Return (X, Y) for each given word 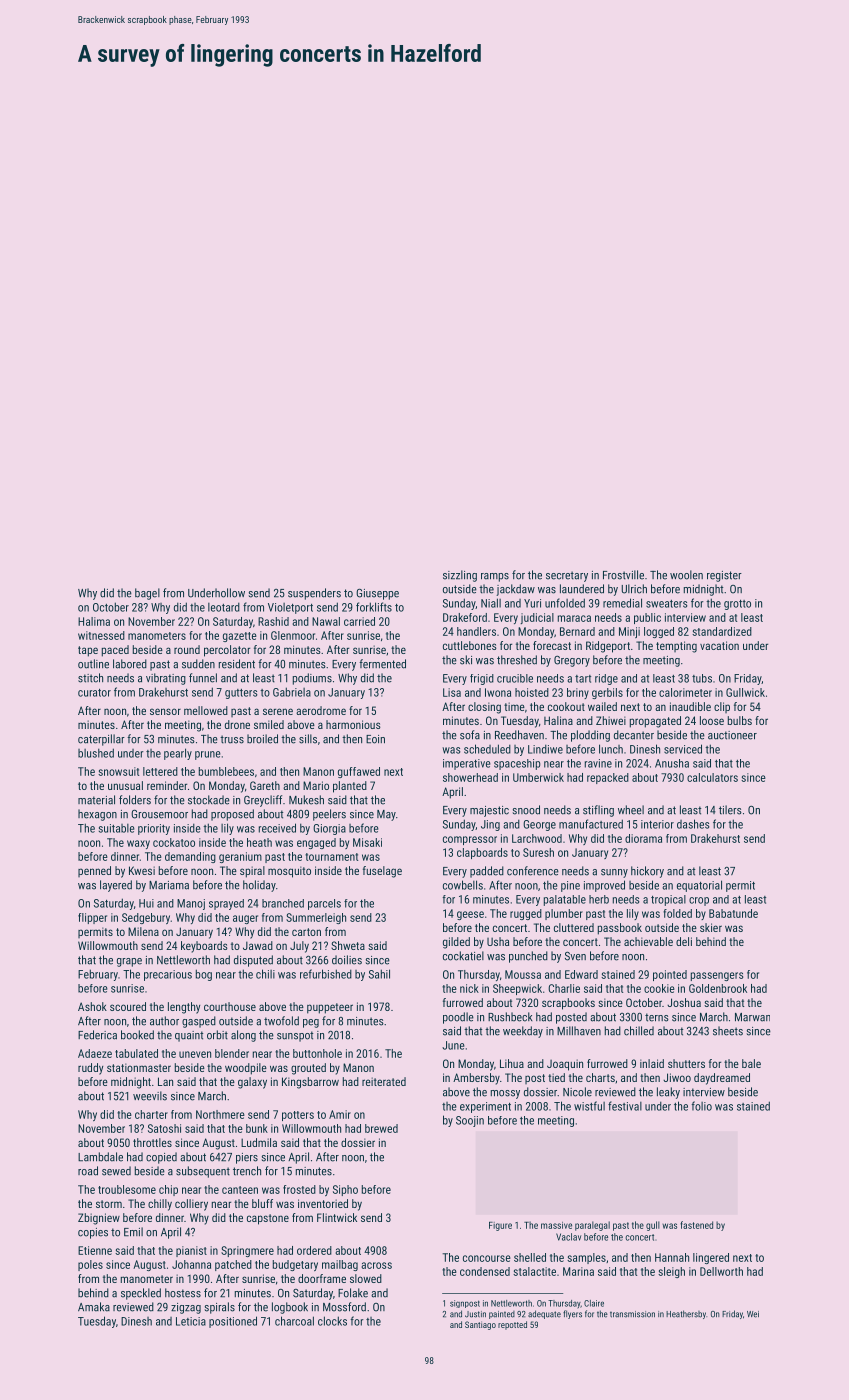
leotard (224, 607)
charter (151, 1114)
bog (204, 975)
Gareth (265, 785)
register (724, 576)
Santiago (480, 1325)
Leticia (191, 1321)
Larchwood (537, 838)
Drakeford (465, 617)
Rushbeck (510, 1017)
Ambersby (476, 1079)
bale (751, 1063)
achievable (648, 941)
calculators (712, 777)
